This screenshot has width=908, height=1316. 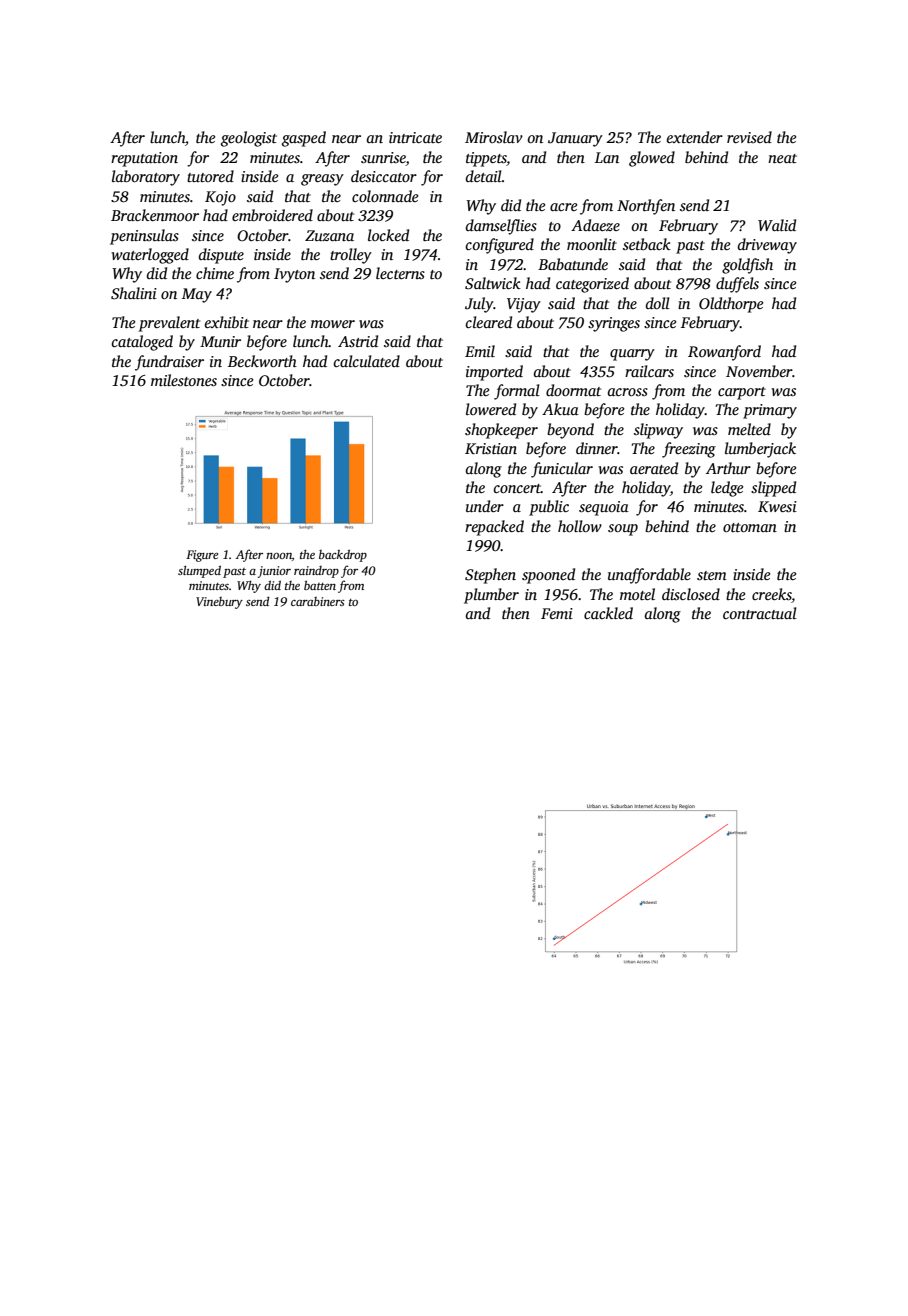 What do you see at coordinates (294, 275) in the screenshot?
I see `Ivyton` at bounding box center [294, 275].
